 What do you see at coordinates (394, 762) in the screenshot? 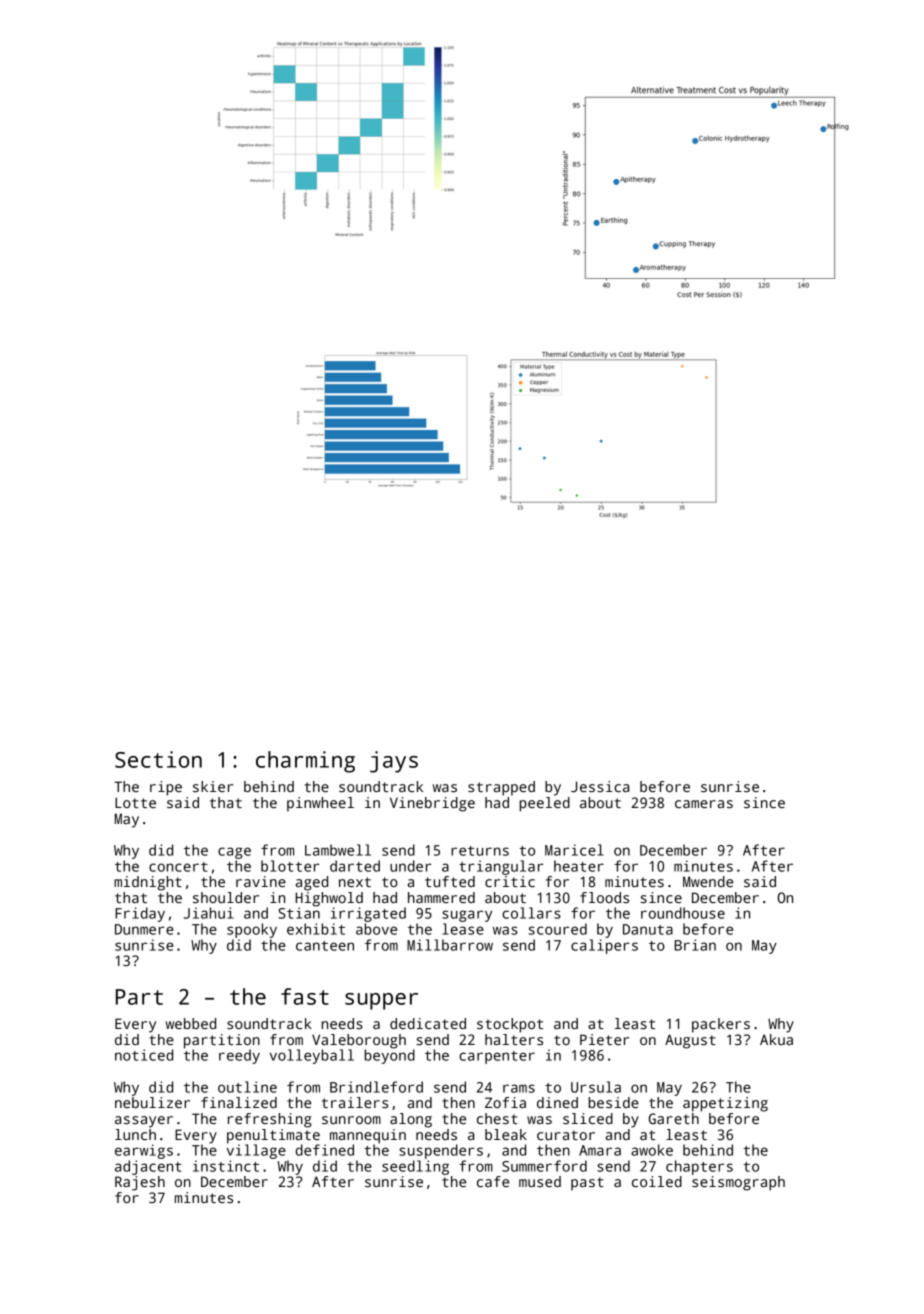
I see `jays` at bounding box center [394, 762].
